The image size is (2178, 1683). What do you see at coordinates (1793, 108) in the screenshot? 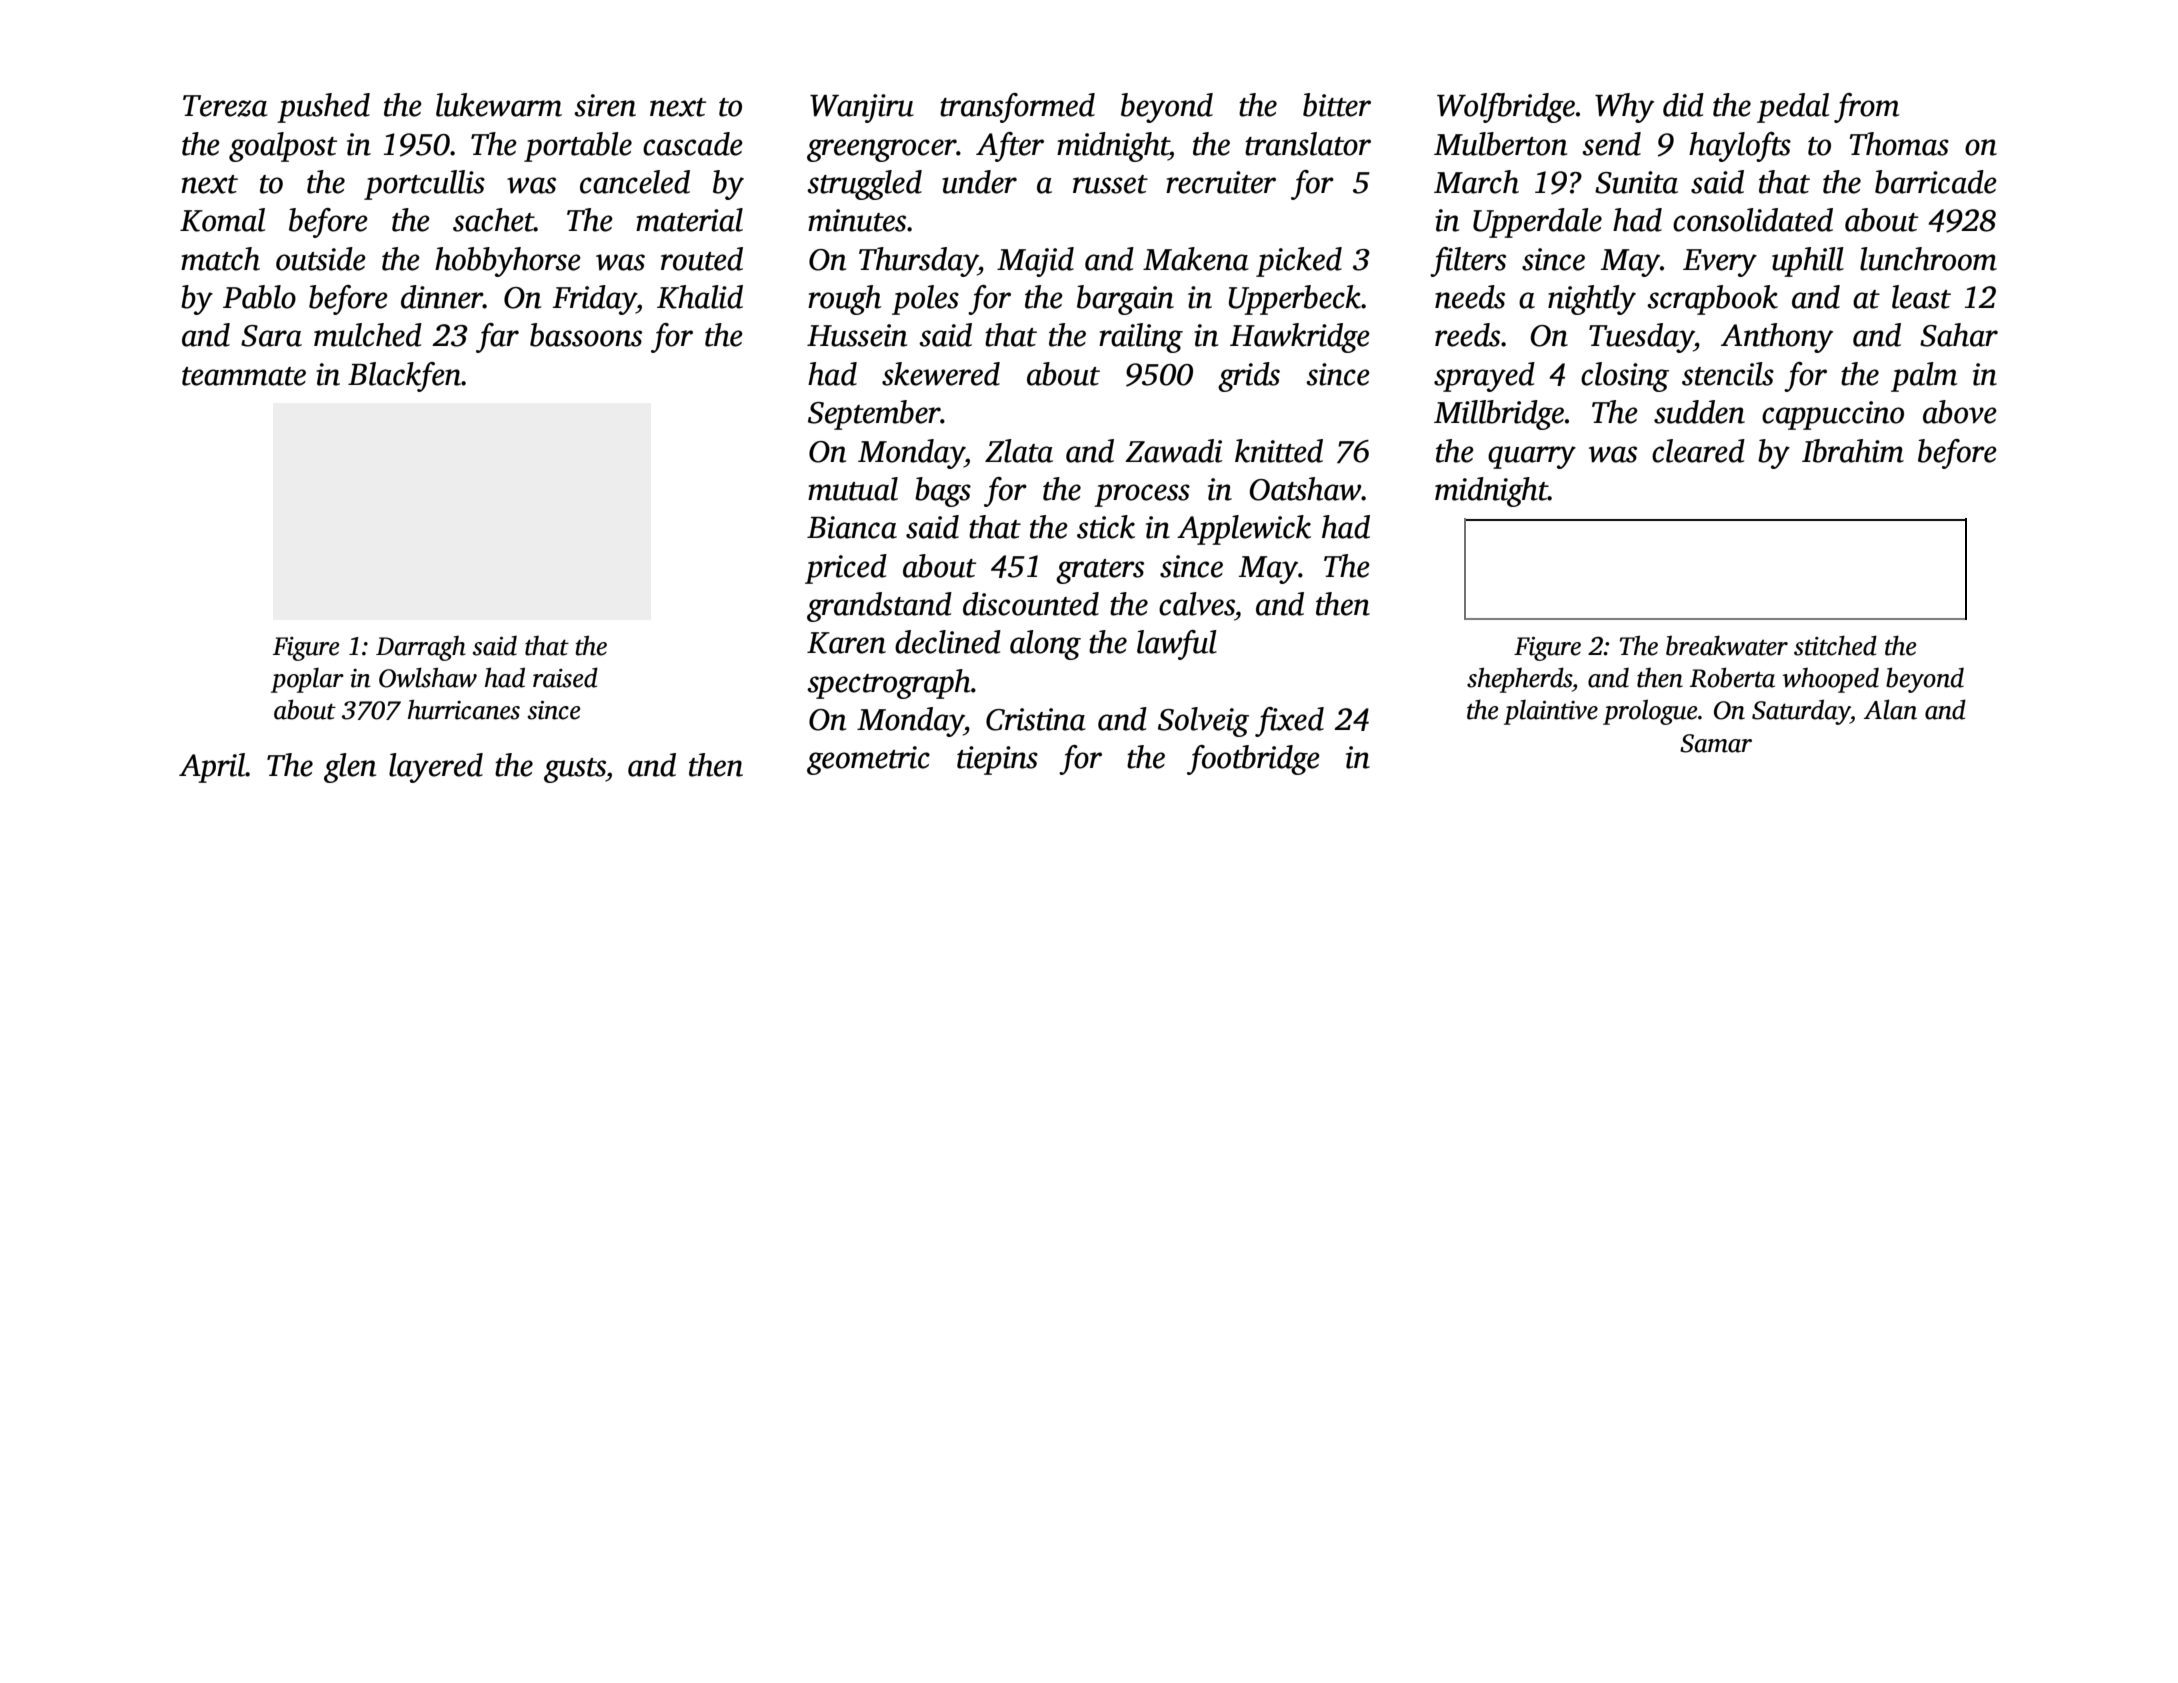
I see `pedal` at bounding box center [1793, 108].
